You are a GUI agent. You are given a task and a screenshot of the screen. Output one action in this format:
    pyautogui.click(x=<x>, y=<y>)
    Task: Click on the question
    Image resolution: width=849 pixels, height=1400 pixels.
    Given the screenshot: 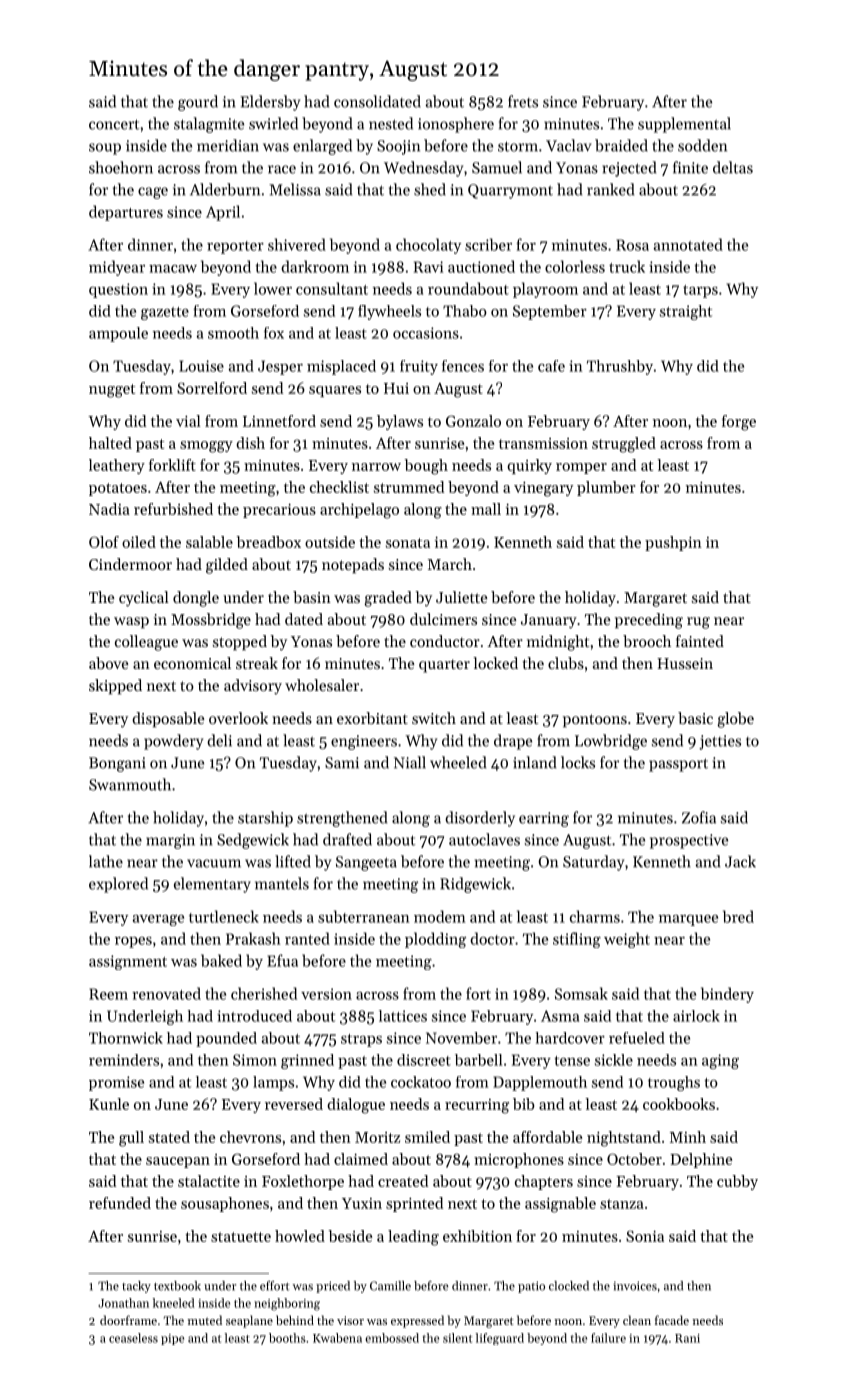 What is the action you would take?
    pyautogui.click(x=118, y=290)
